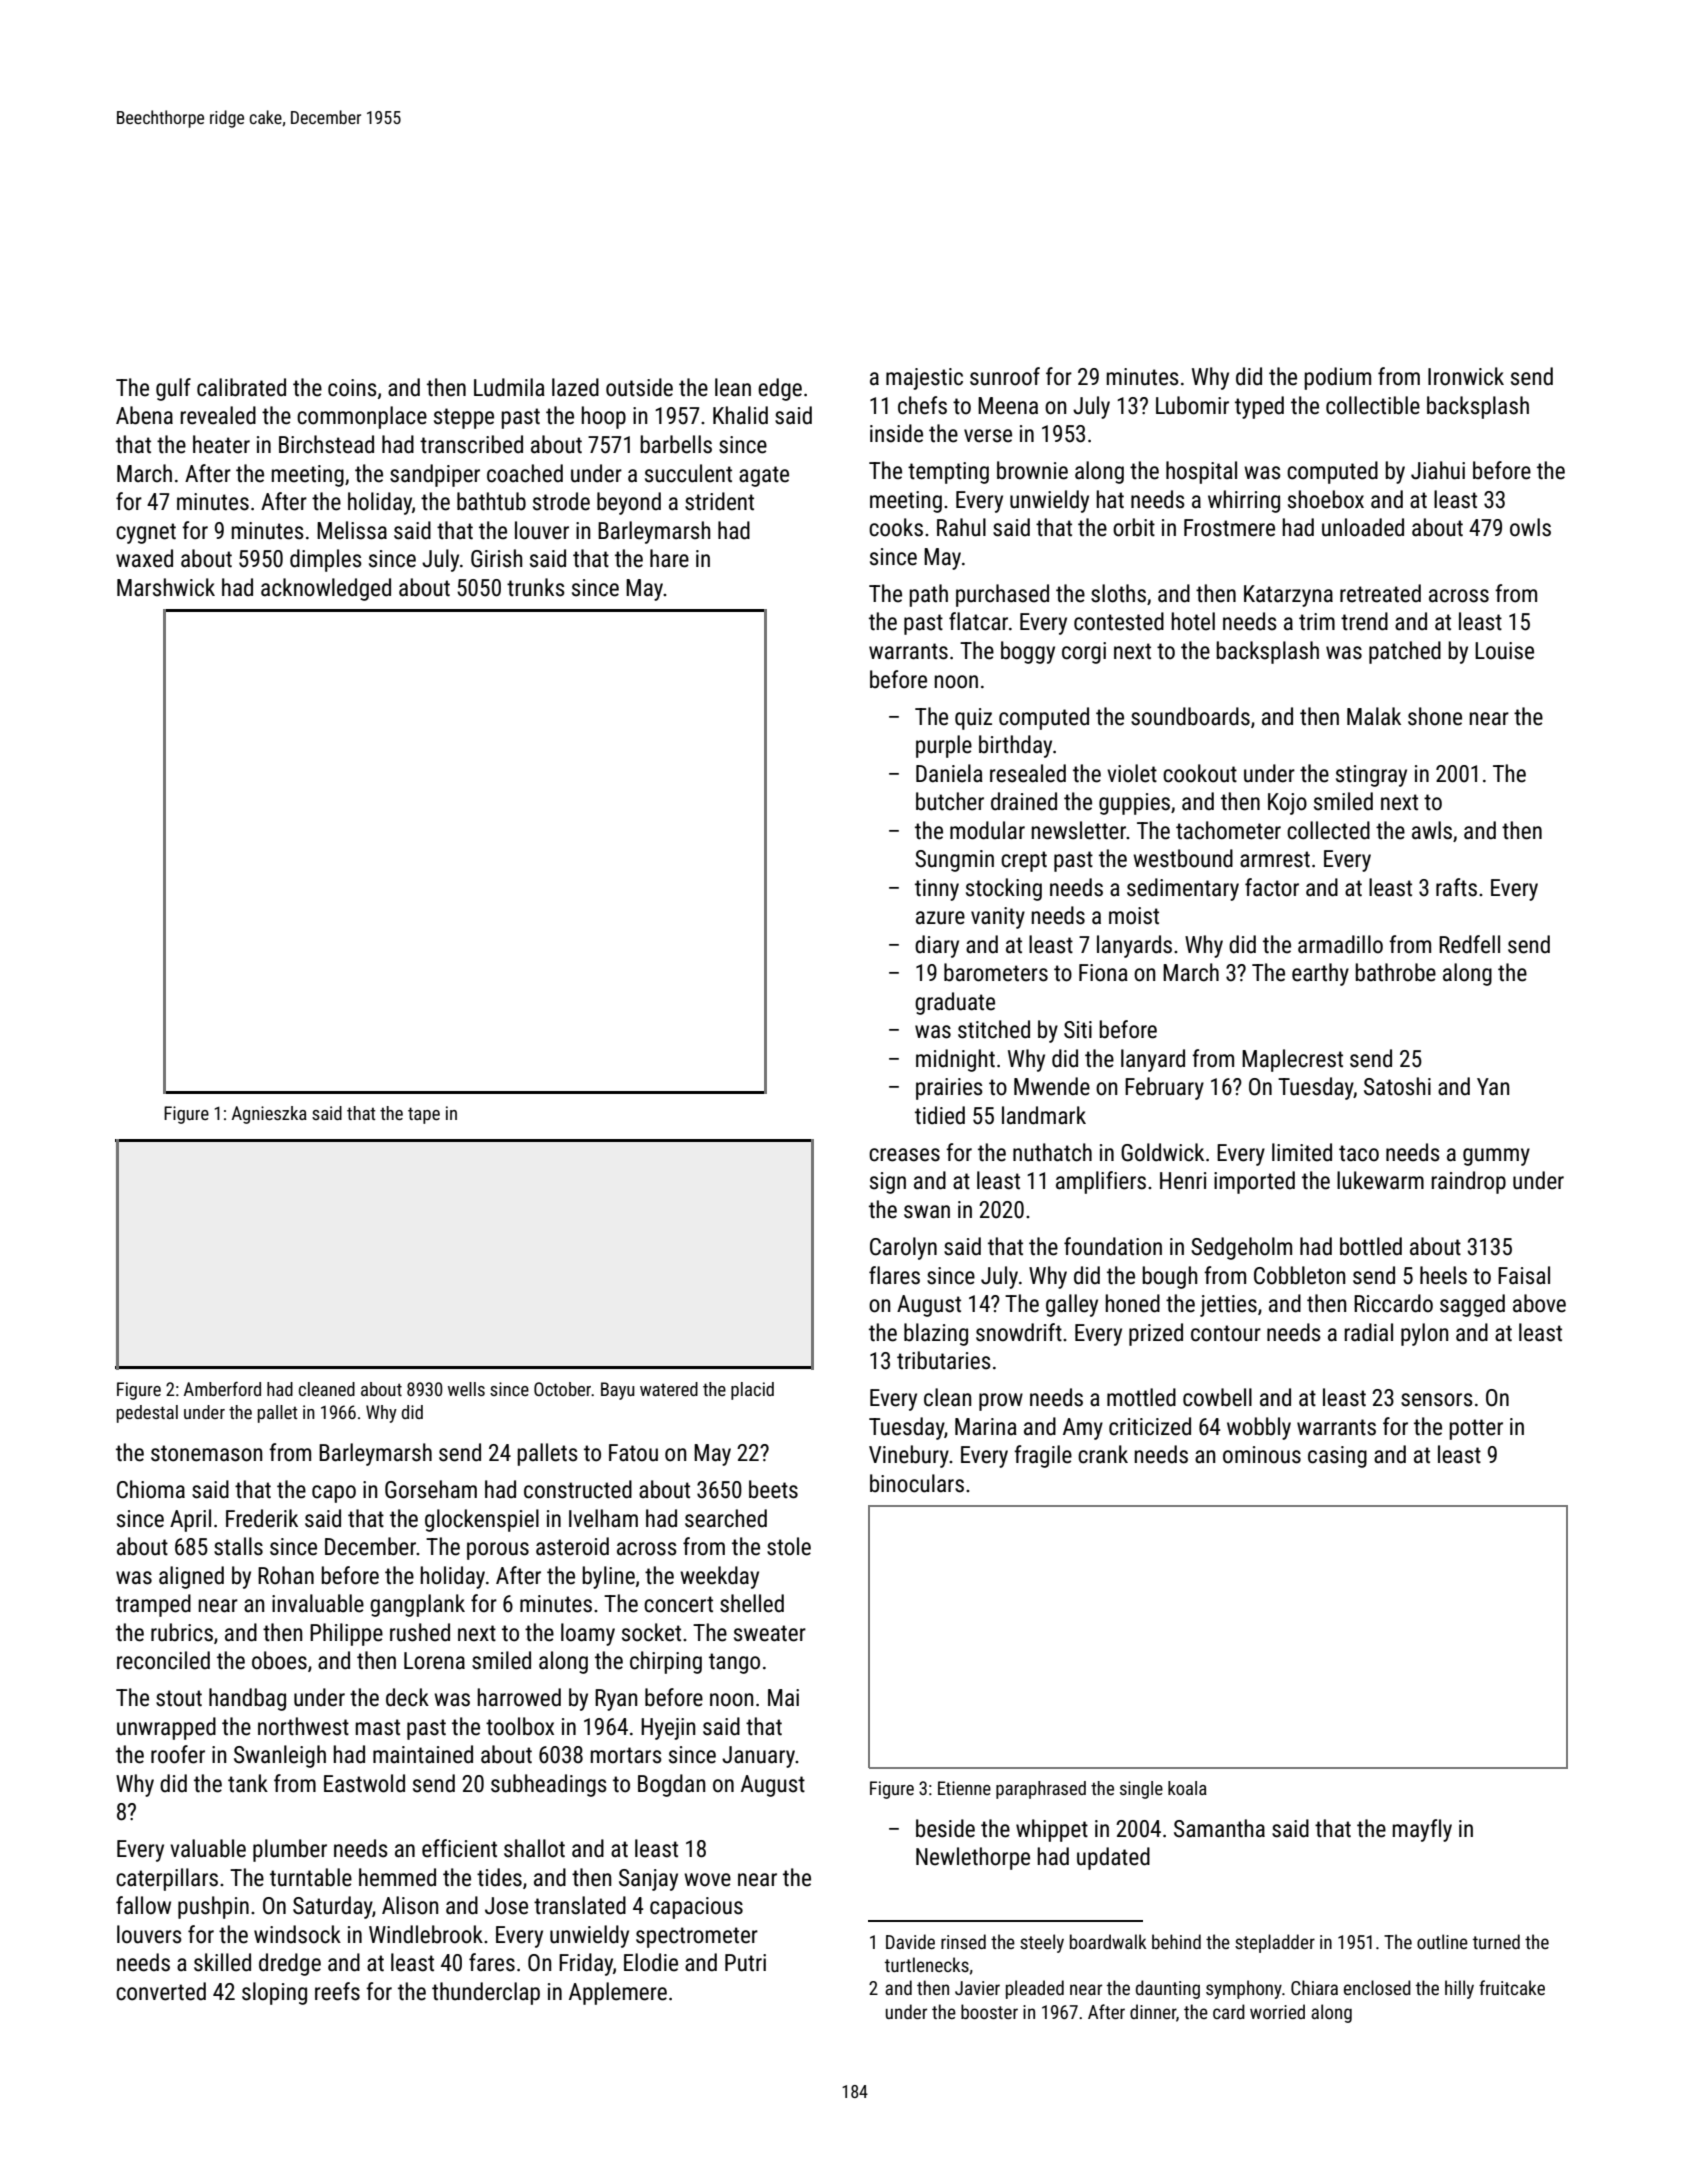 The height and width of the image is (2178, 1683). Describe the element at coordinates (1422, 1830) in the image. I see `mayfly` at that location.
